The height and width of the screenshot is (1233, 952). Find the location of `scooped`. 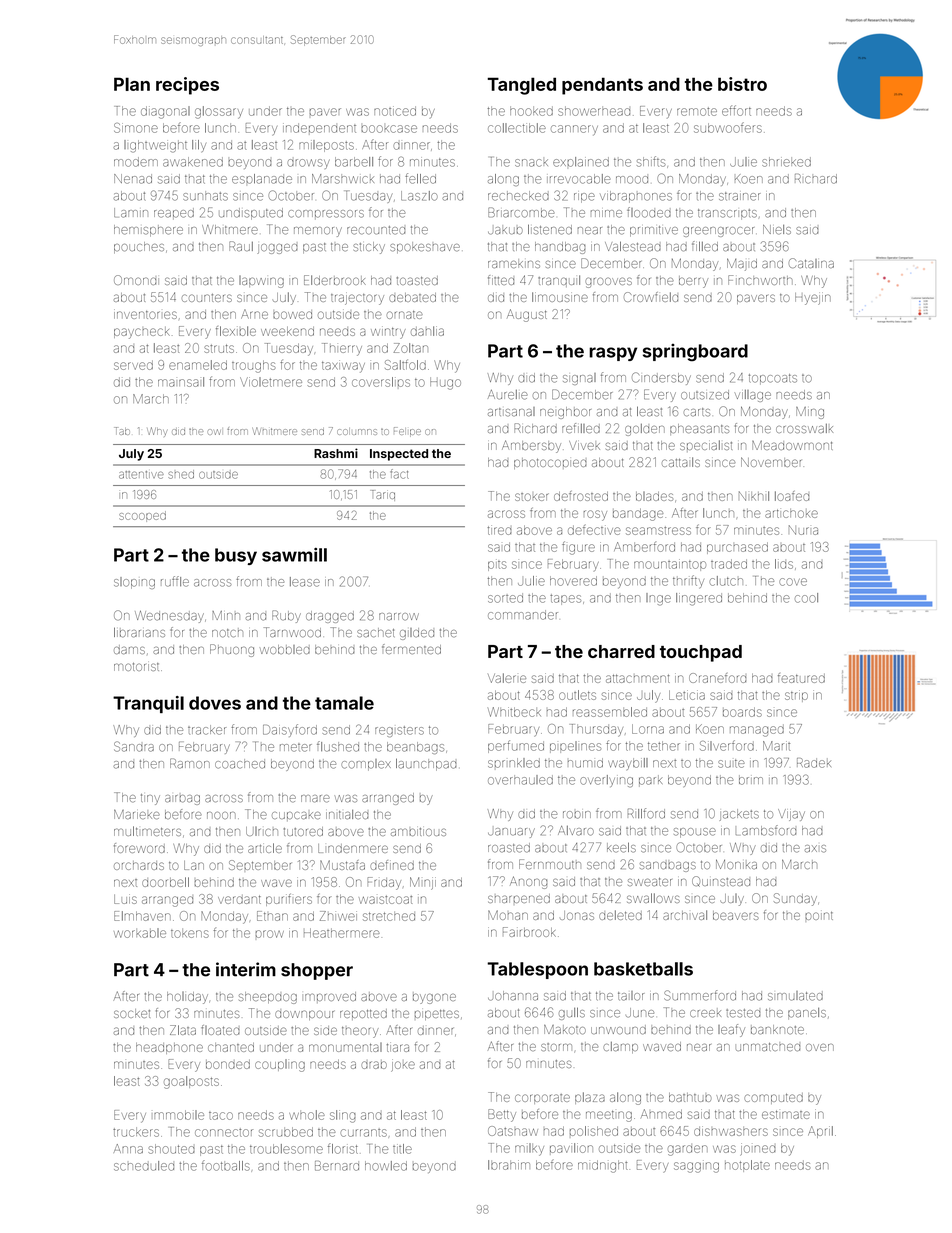

scooped is located at coordinates (142, 516).
